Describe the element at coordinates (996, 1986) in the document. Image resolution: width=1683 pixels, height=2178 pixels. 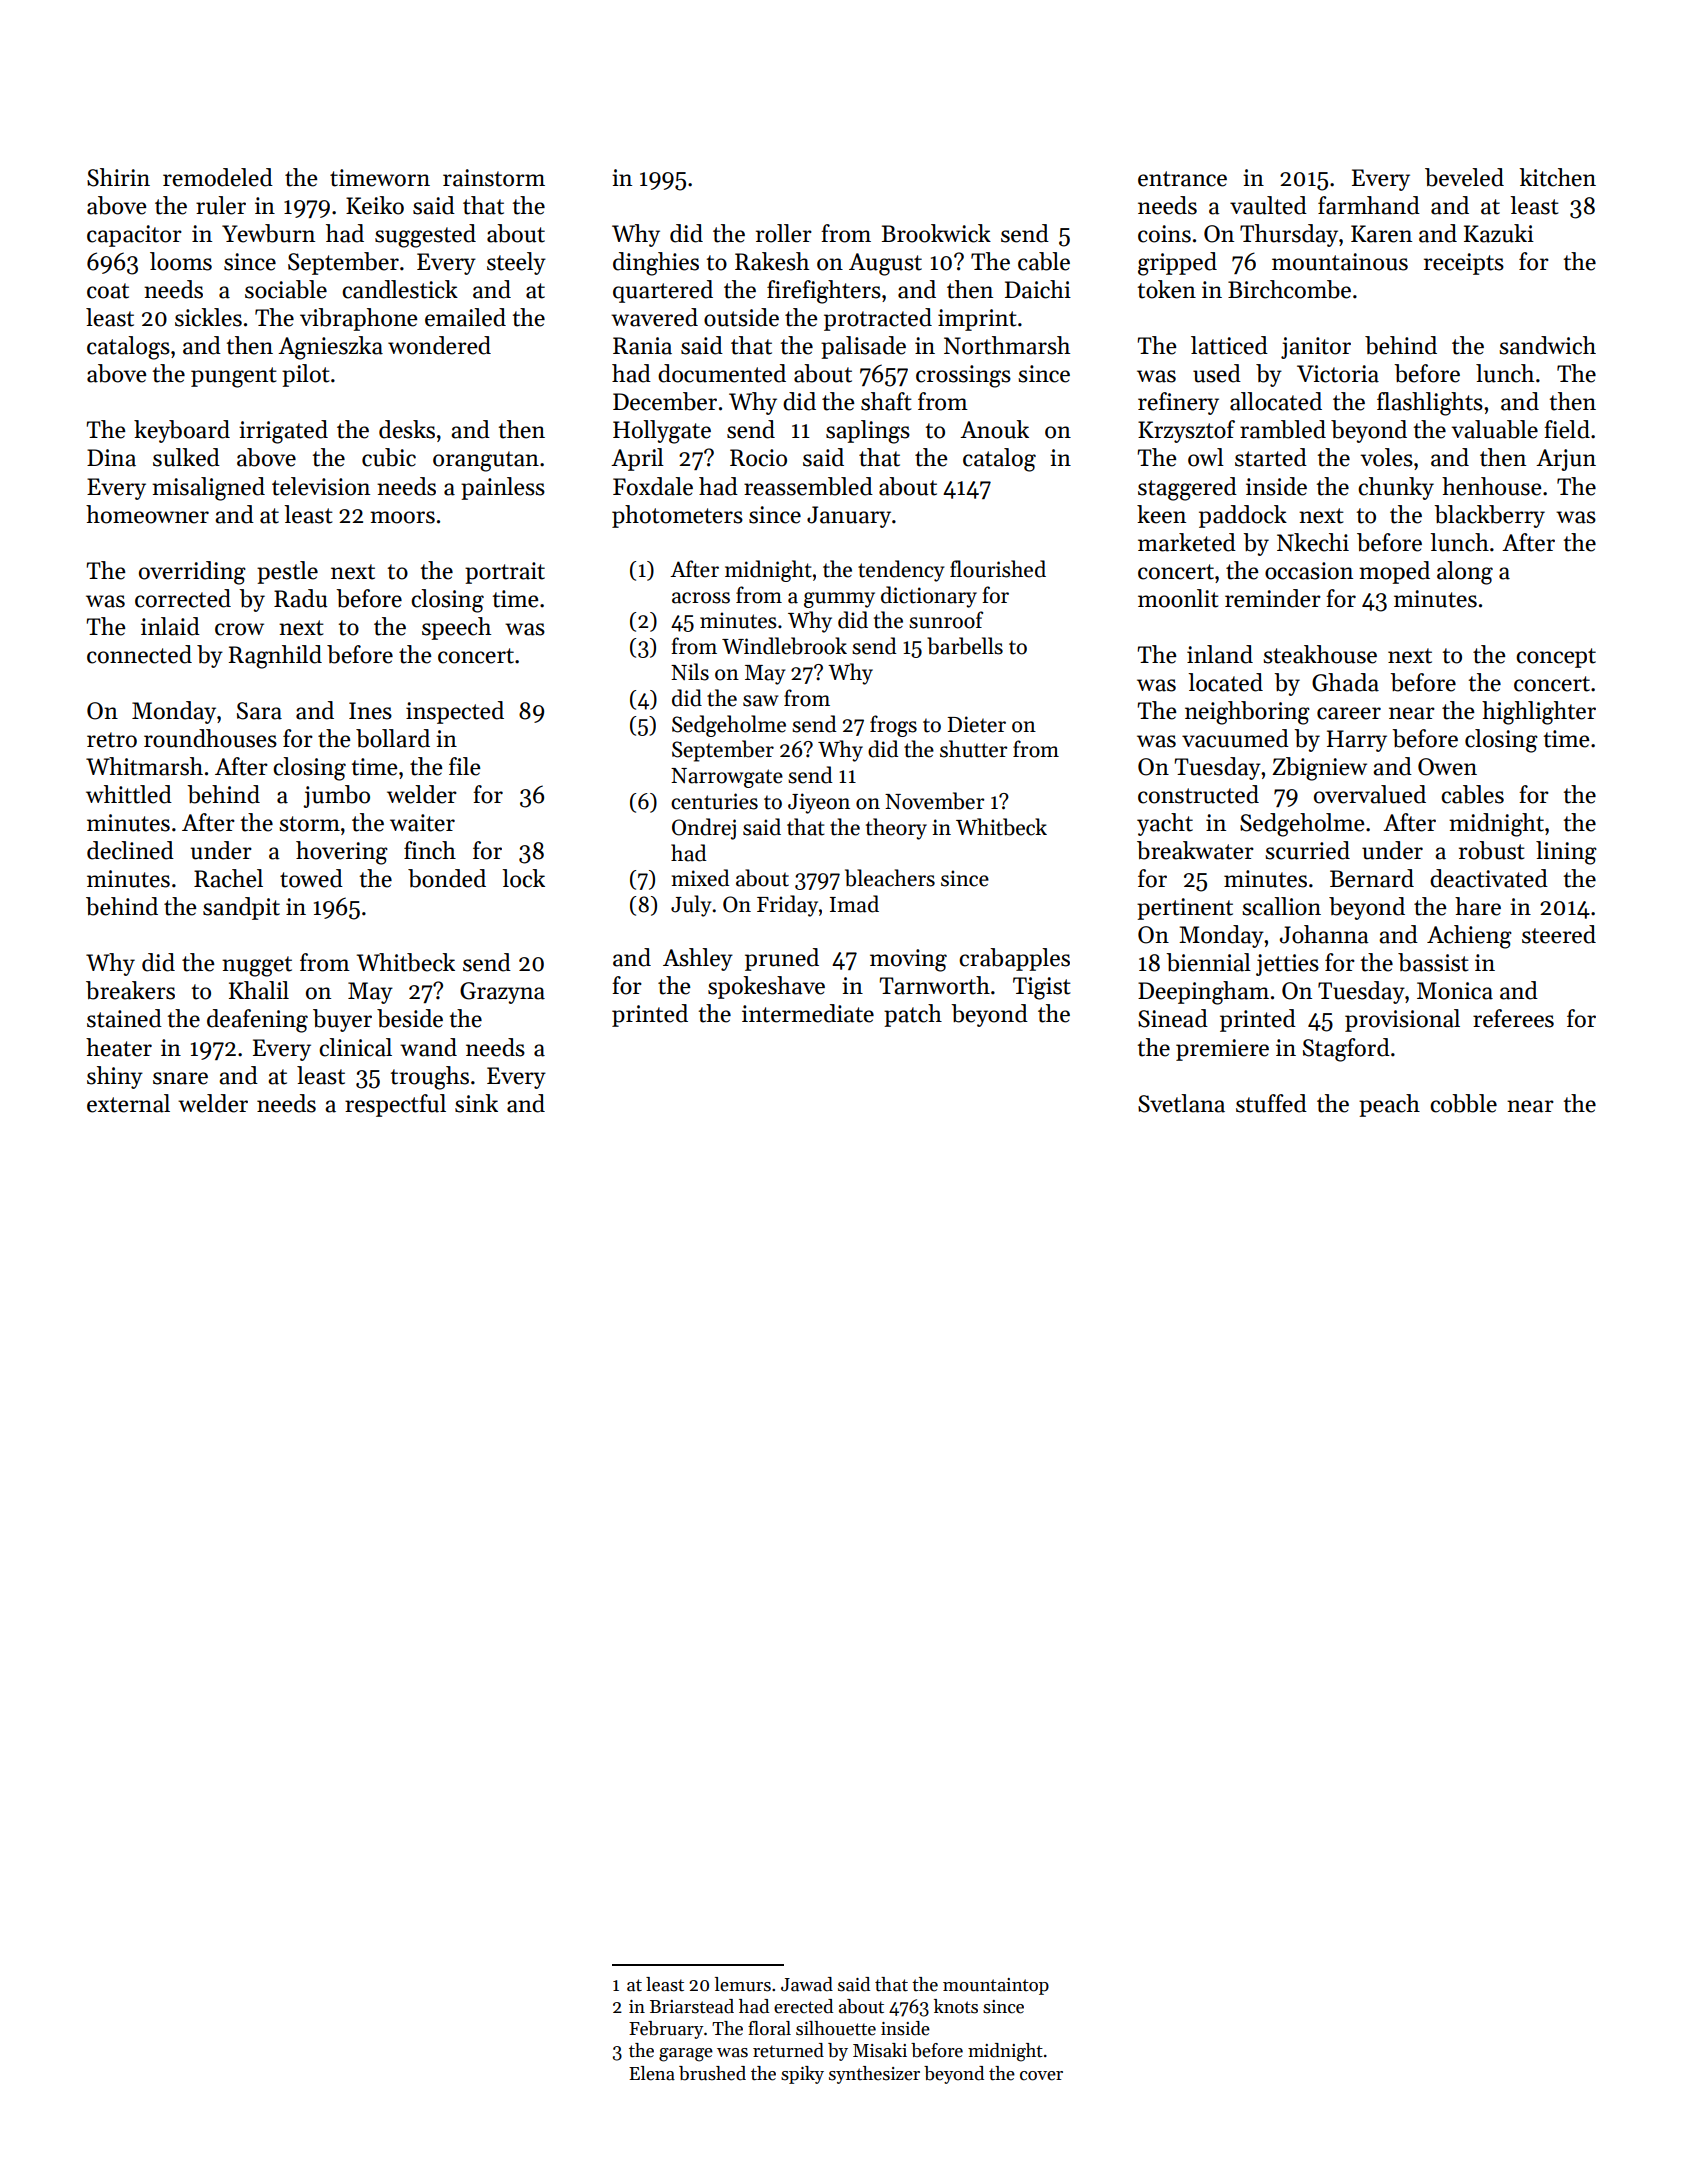
I see `mountaintop` at that location.
